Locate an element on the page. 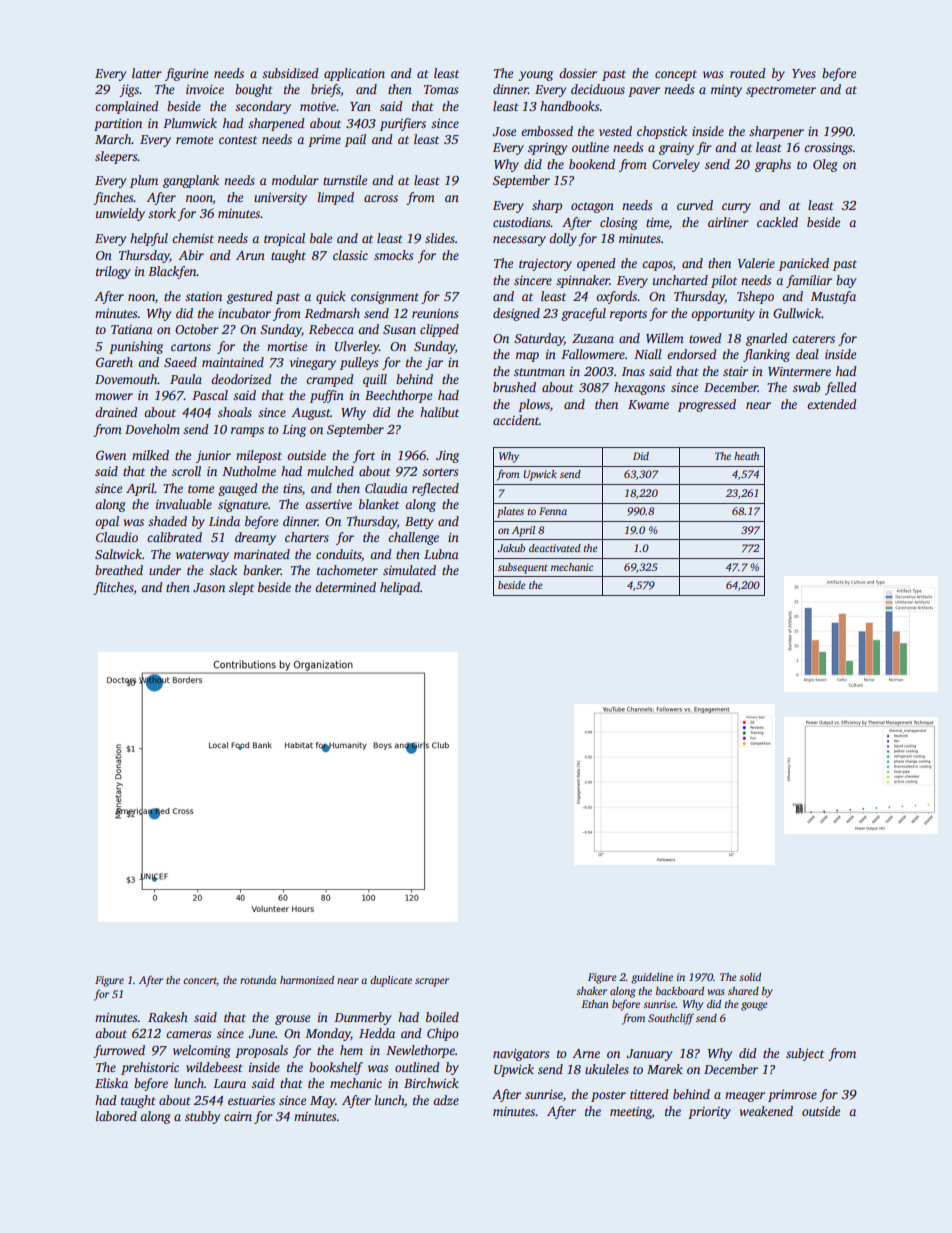 This document has height=1233, width=952. spinnaker is located at coordinates (583, 281).
